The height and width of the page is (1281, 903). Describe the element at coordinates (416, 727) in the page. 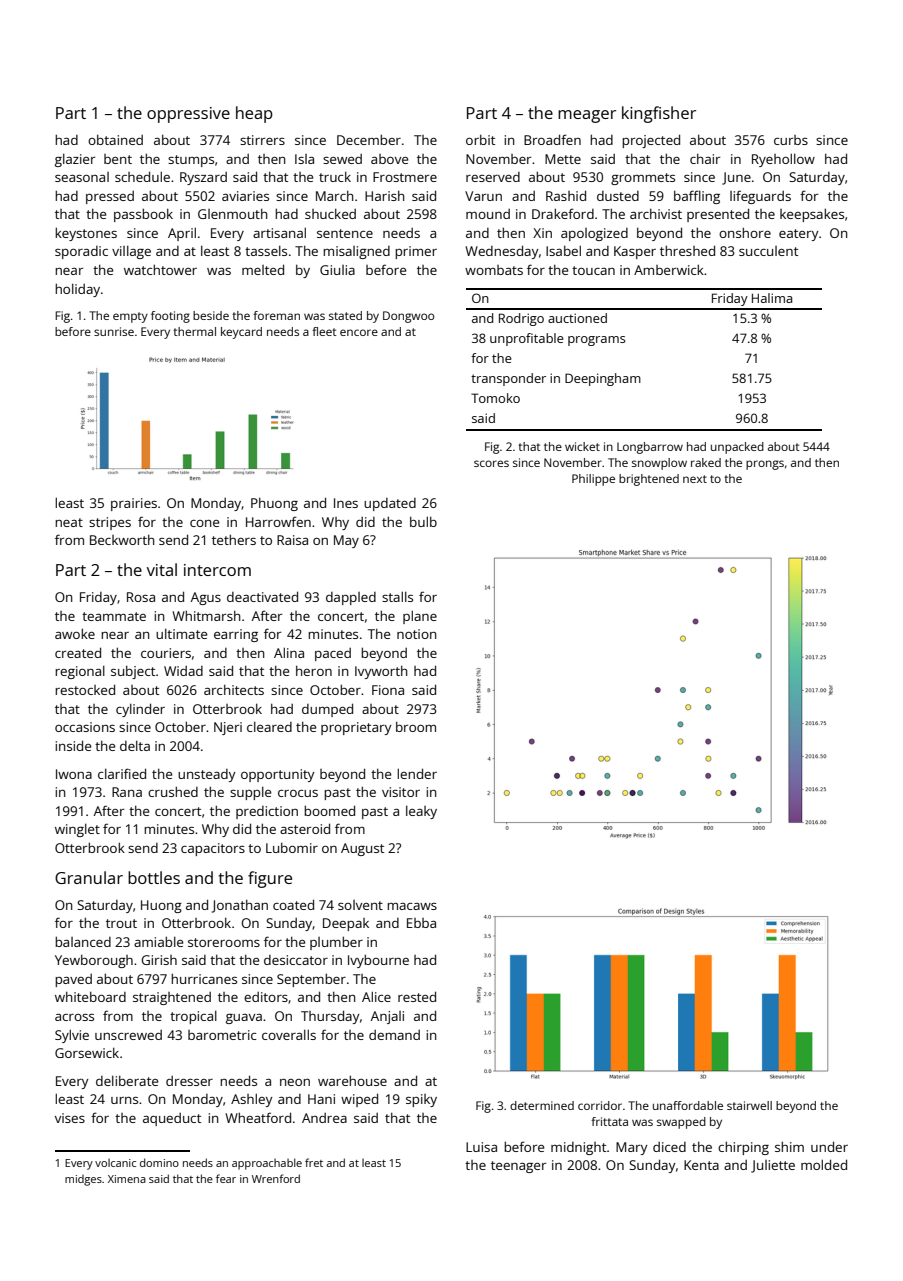

I see `broom` at that location.
